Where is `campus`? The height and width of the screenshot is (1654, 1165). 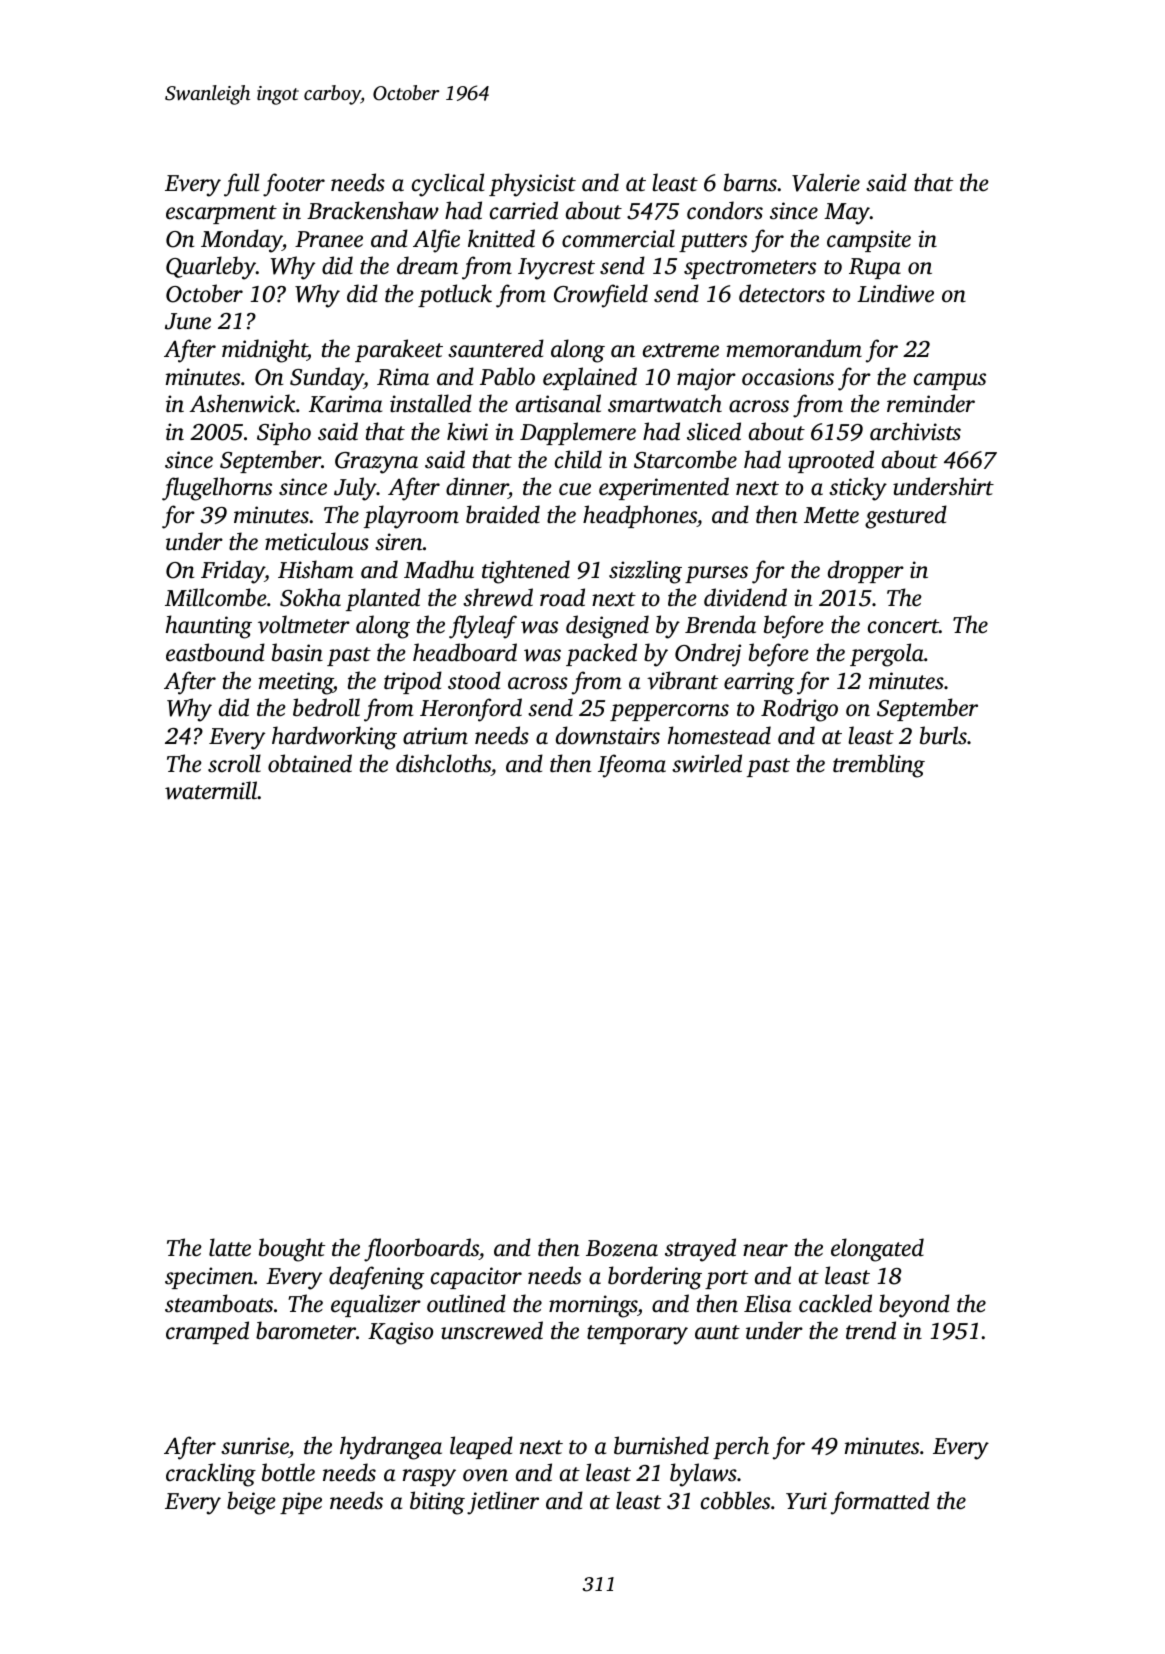
campus is located at coordinates (950, 381).
